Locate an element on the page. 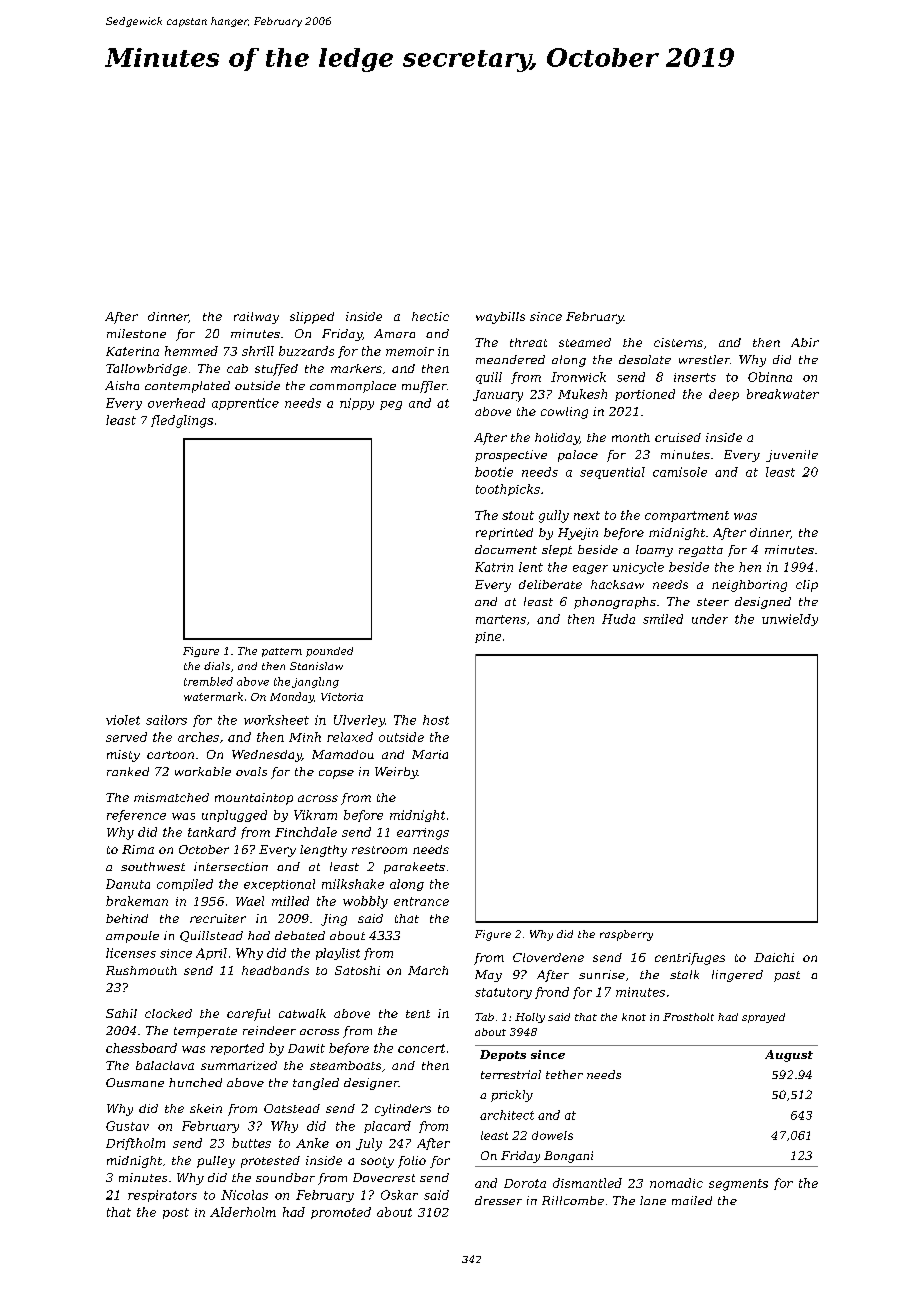 This document has height=1308, width=924. dials is located at coordinates (217, 666).
